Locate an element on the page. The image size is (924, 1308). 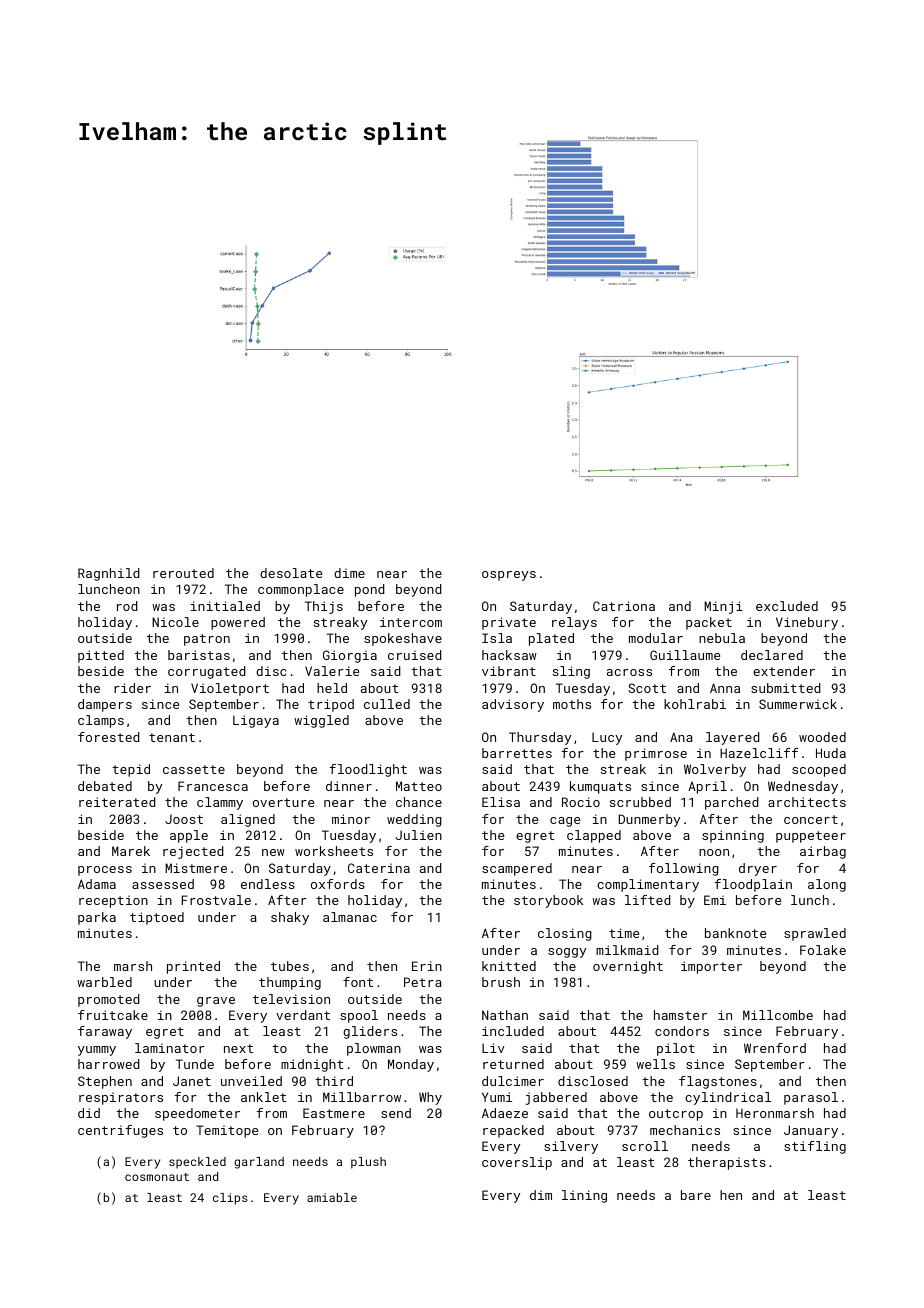
apple is located at coordinates (189, 836).
